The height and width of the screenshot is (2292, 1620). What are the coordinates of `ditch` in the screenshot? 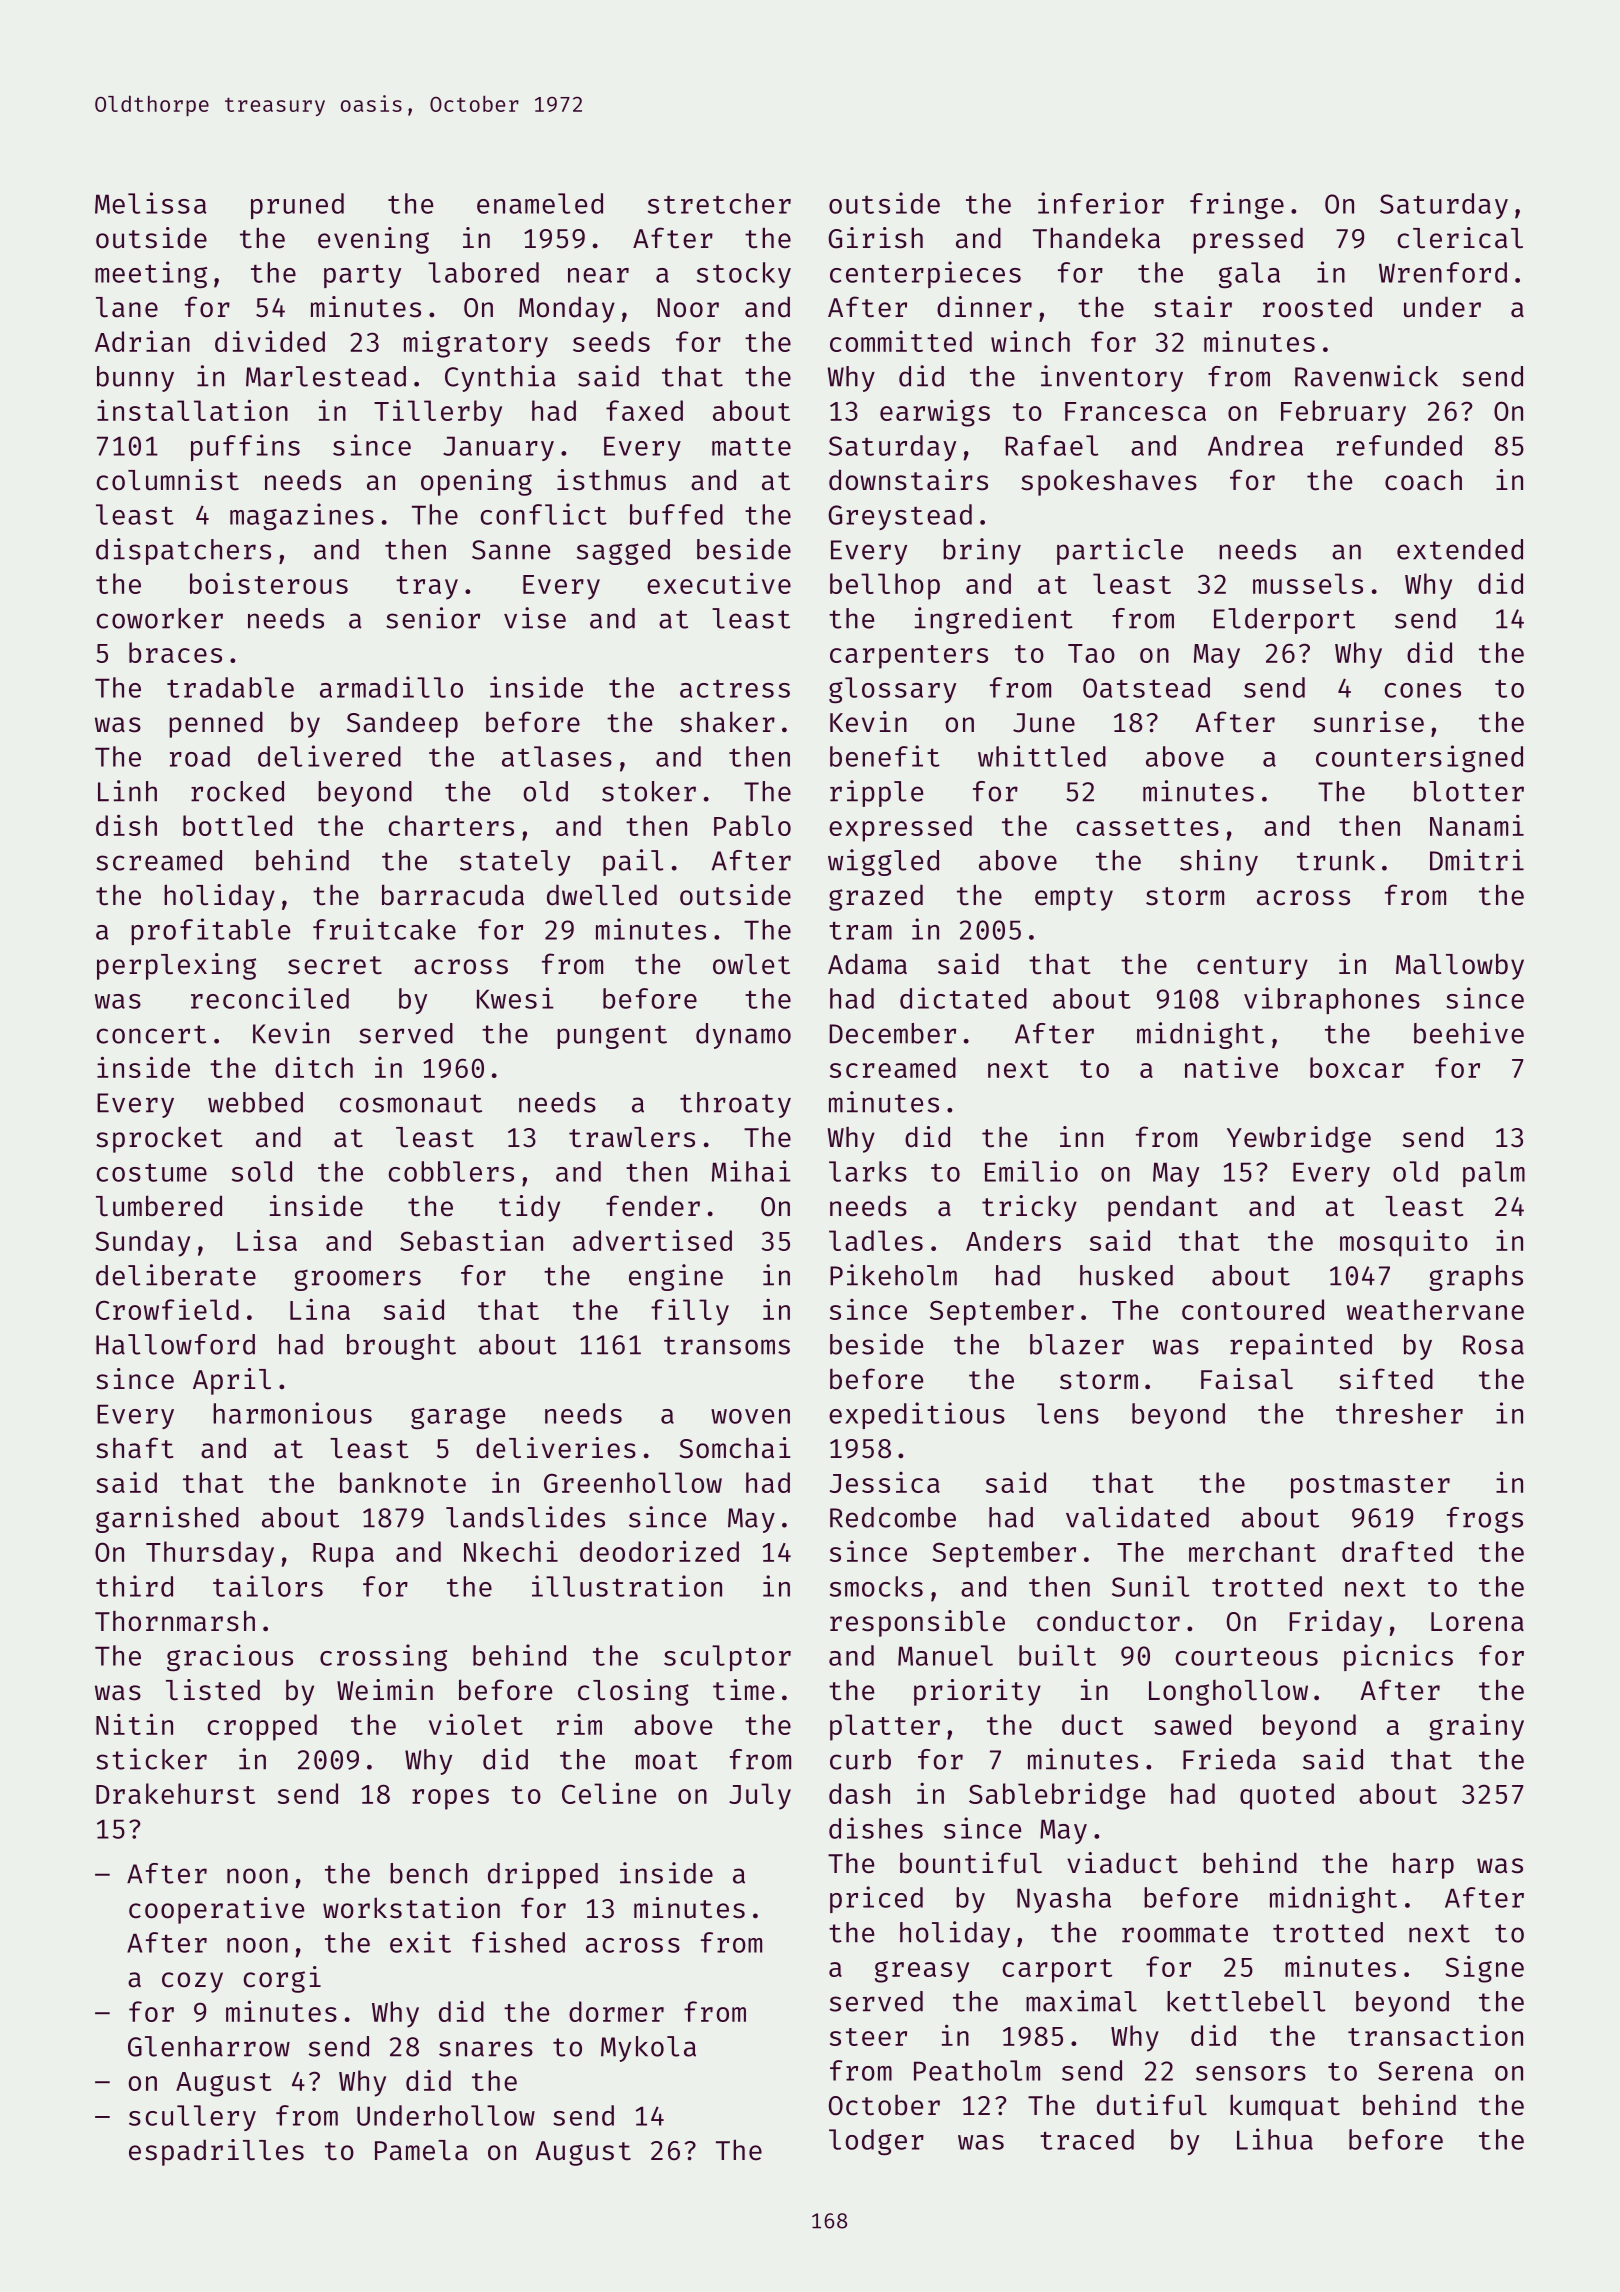 It's located at (314, 1067).
